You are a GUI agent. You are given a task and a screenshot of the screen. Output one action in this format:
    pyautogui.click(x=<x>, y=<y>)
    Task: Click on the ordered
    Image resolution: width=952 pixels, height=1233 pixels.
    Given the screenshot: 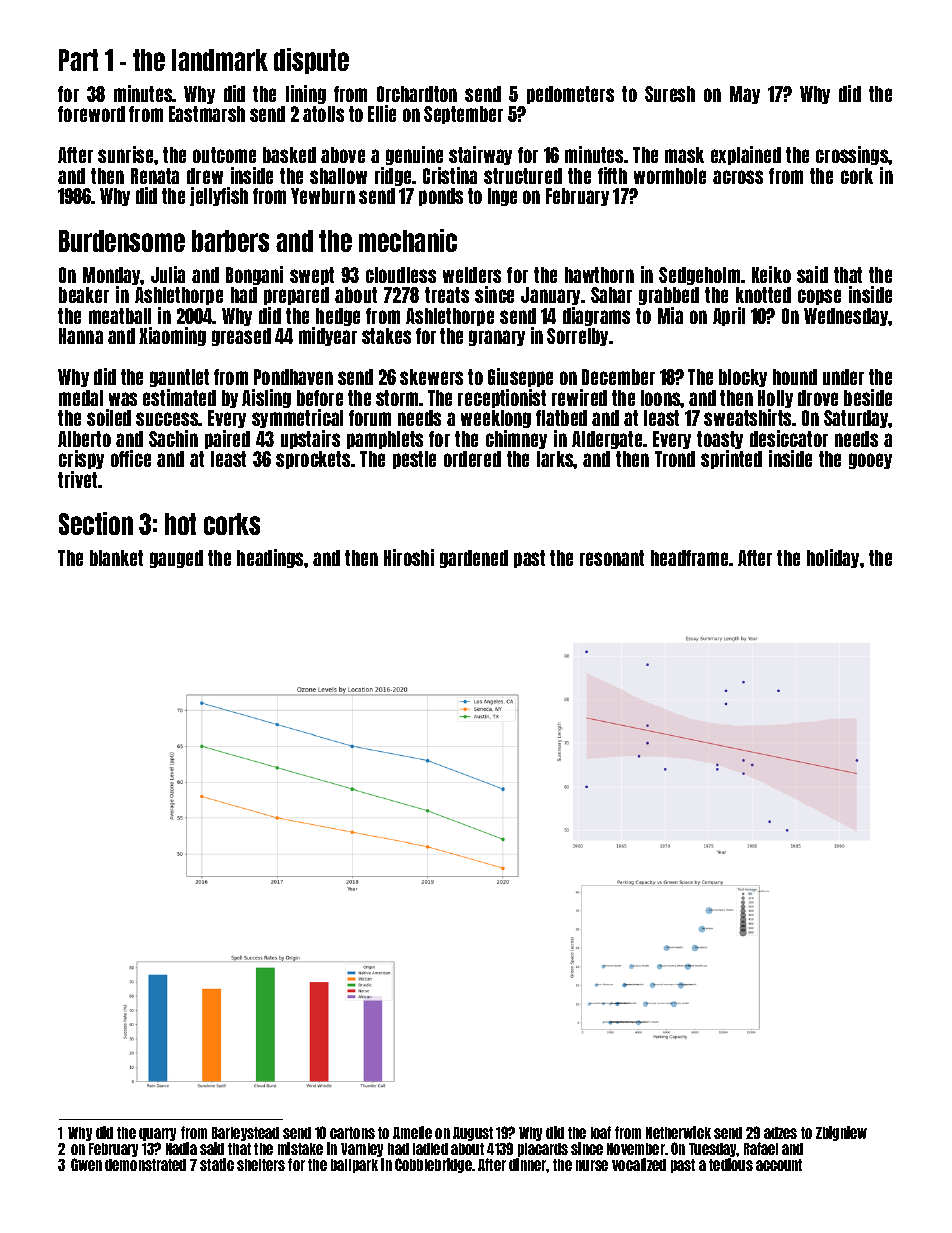 What is the action you would take?
    pyautogui.click(x=472, y=459)
